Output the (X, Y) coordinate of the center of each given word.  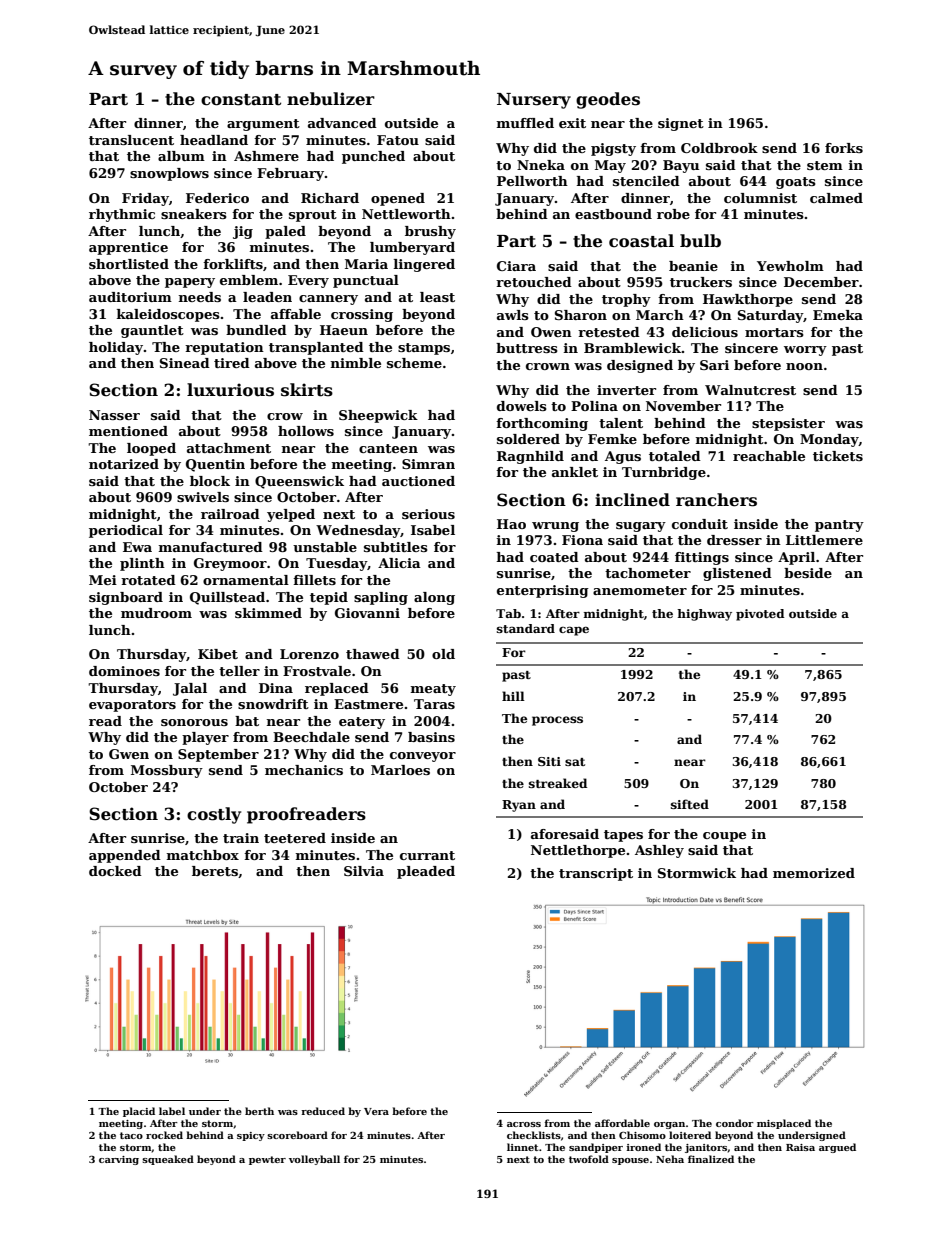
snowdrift (273, 704)
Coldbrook (719, 148)
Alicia (399, 563)
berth (259, 1111)
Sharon (581, 315)
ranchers (716, 500)
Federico (217, 198)
